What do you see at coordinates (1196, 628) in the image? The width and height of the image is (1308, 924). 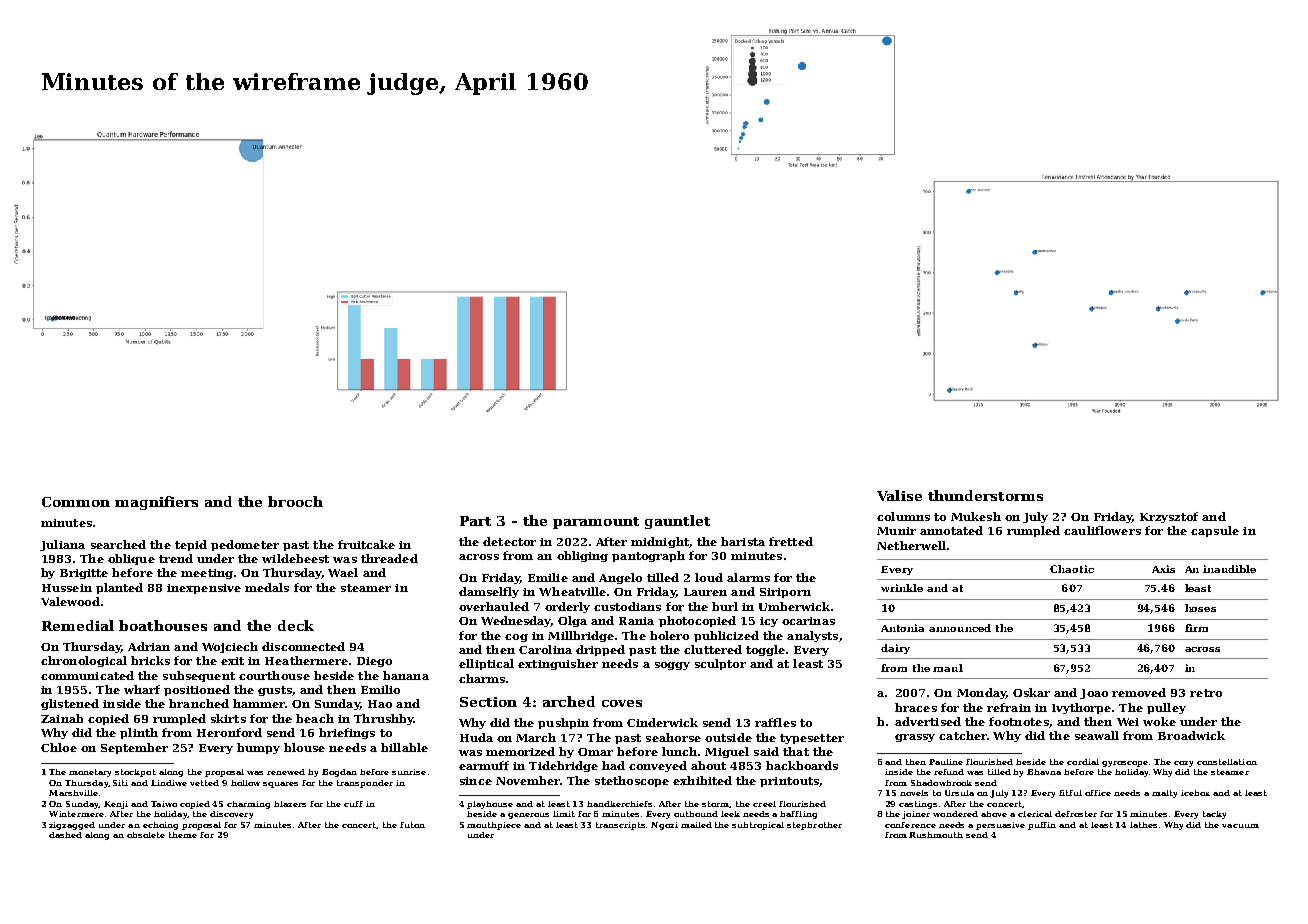 I see `firm` at bounding box center [1196, 628].
